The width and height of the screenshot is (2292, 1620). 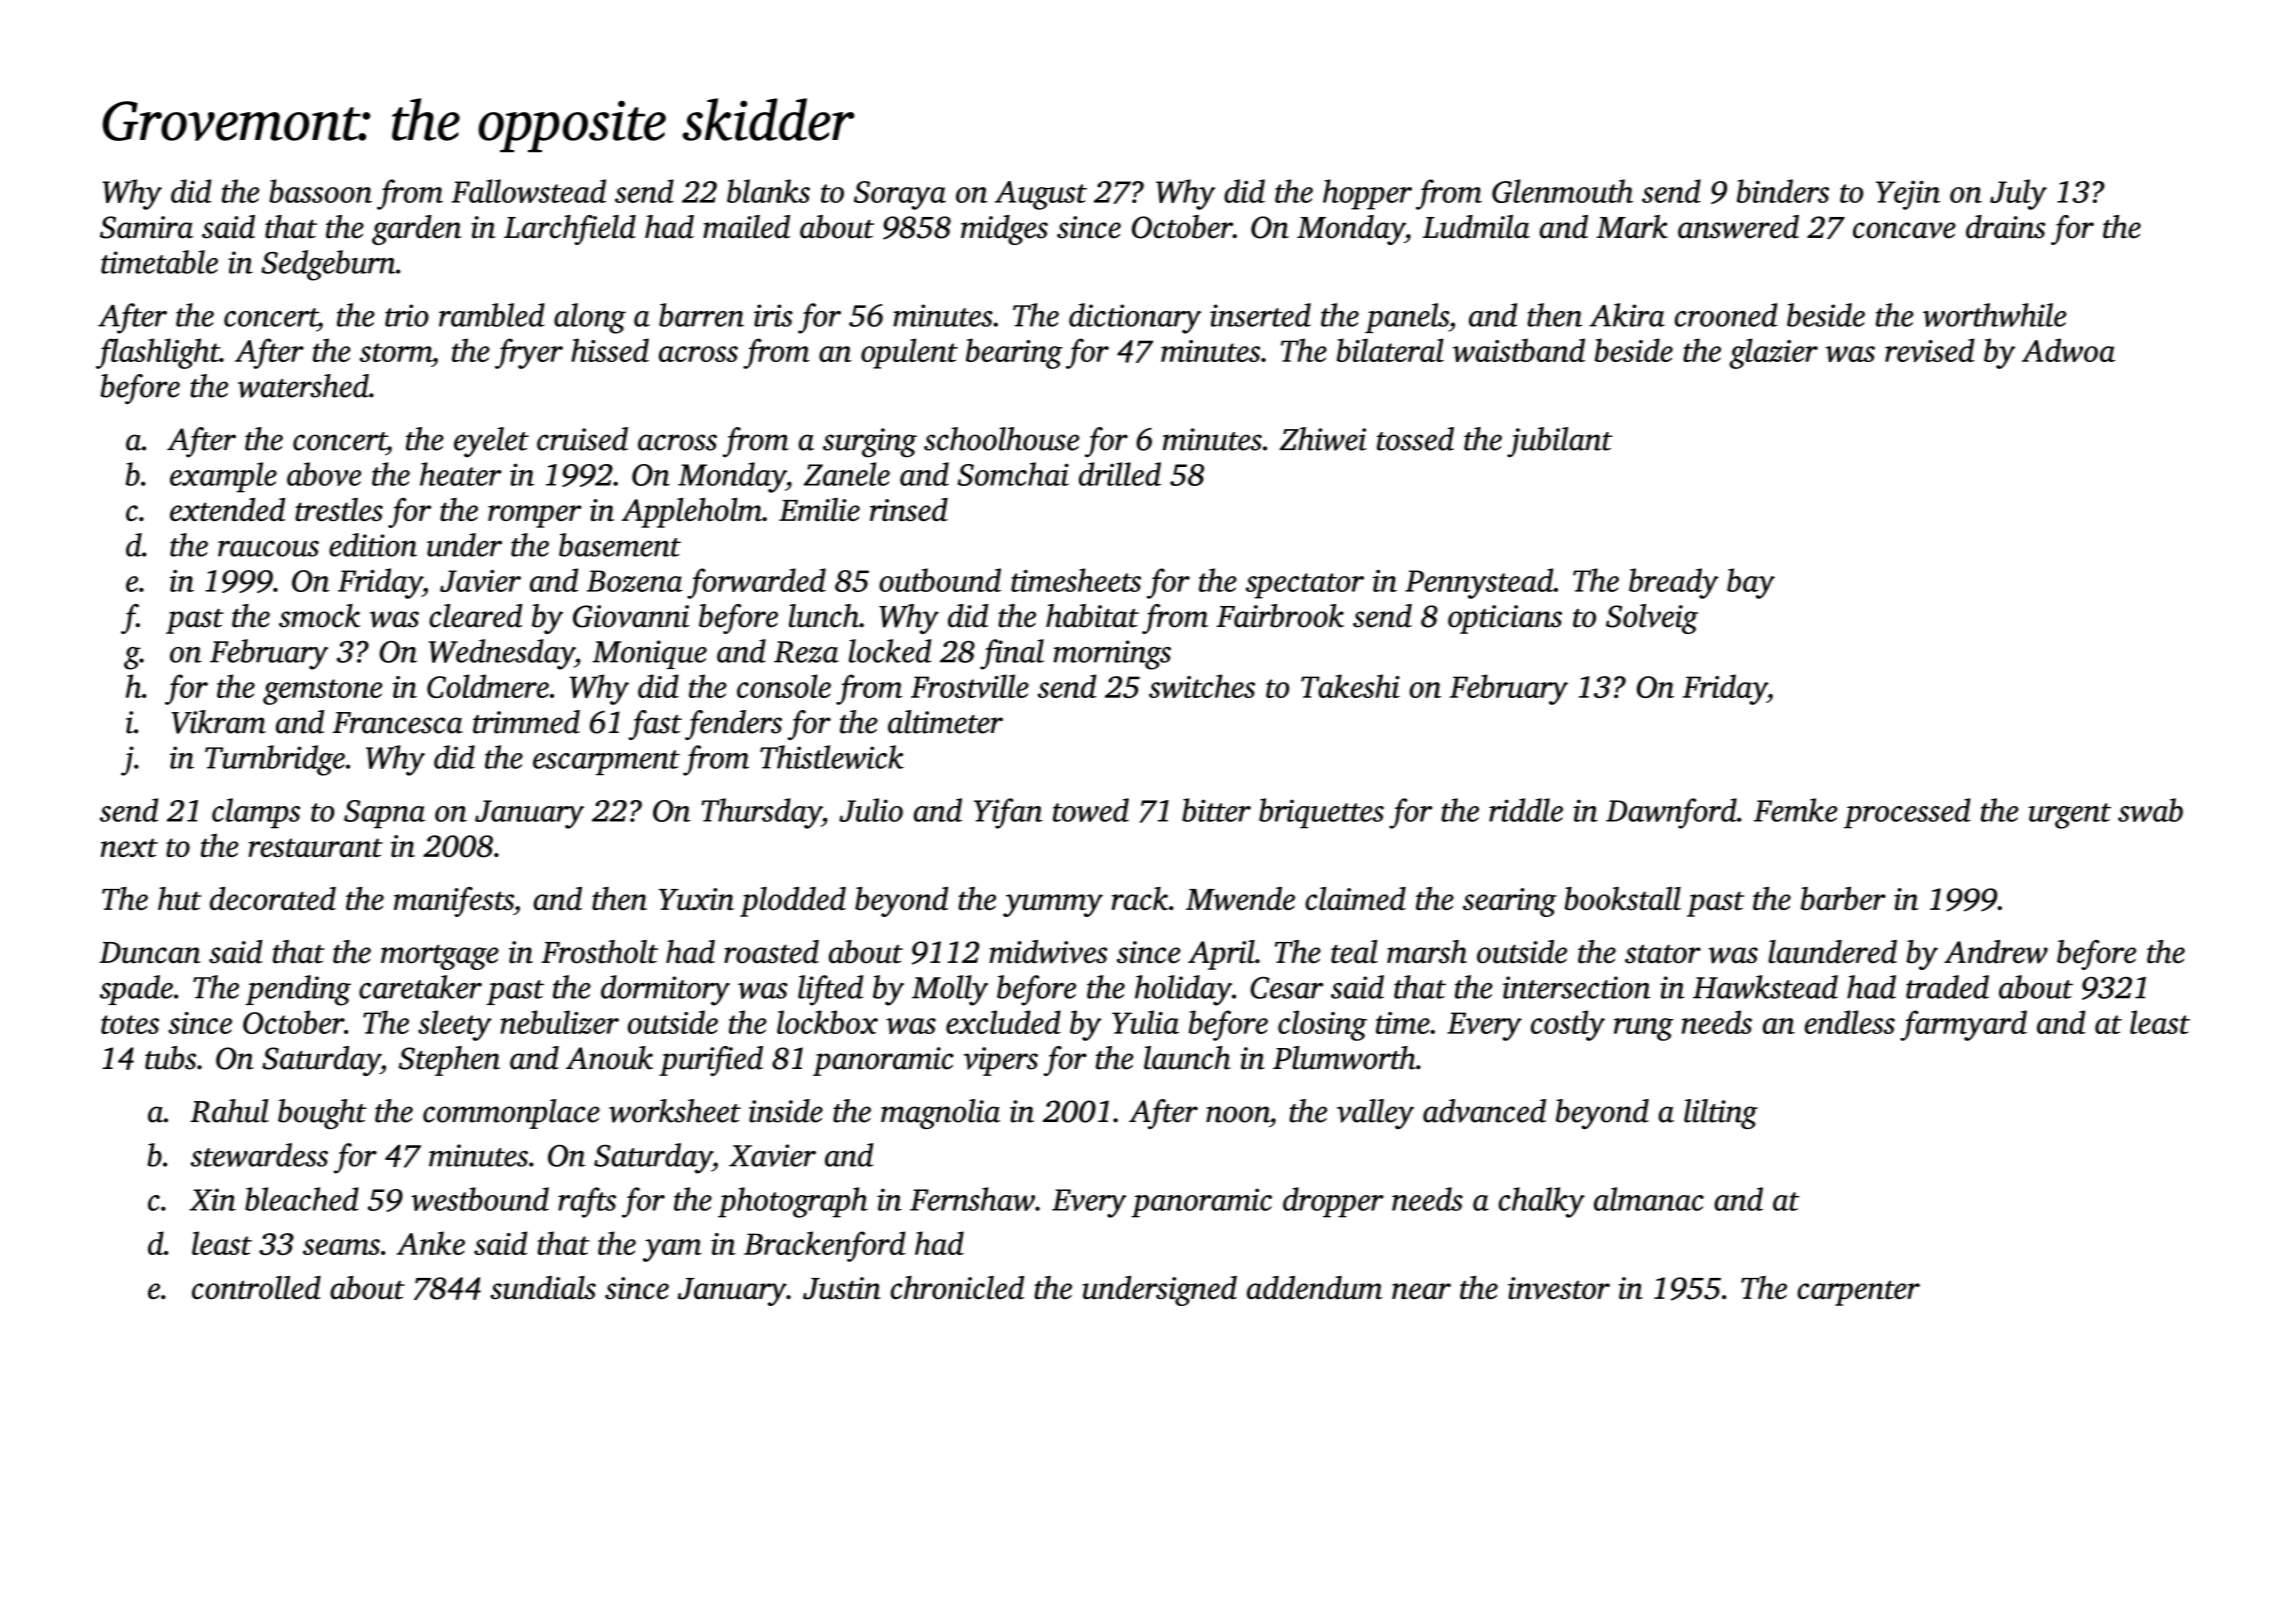 What do you see at coordinates (2018, 194) in the screenshot?
I see `July` at bounding box center [2018, 194].
